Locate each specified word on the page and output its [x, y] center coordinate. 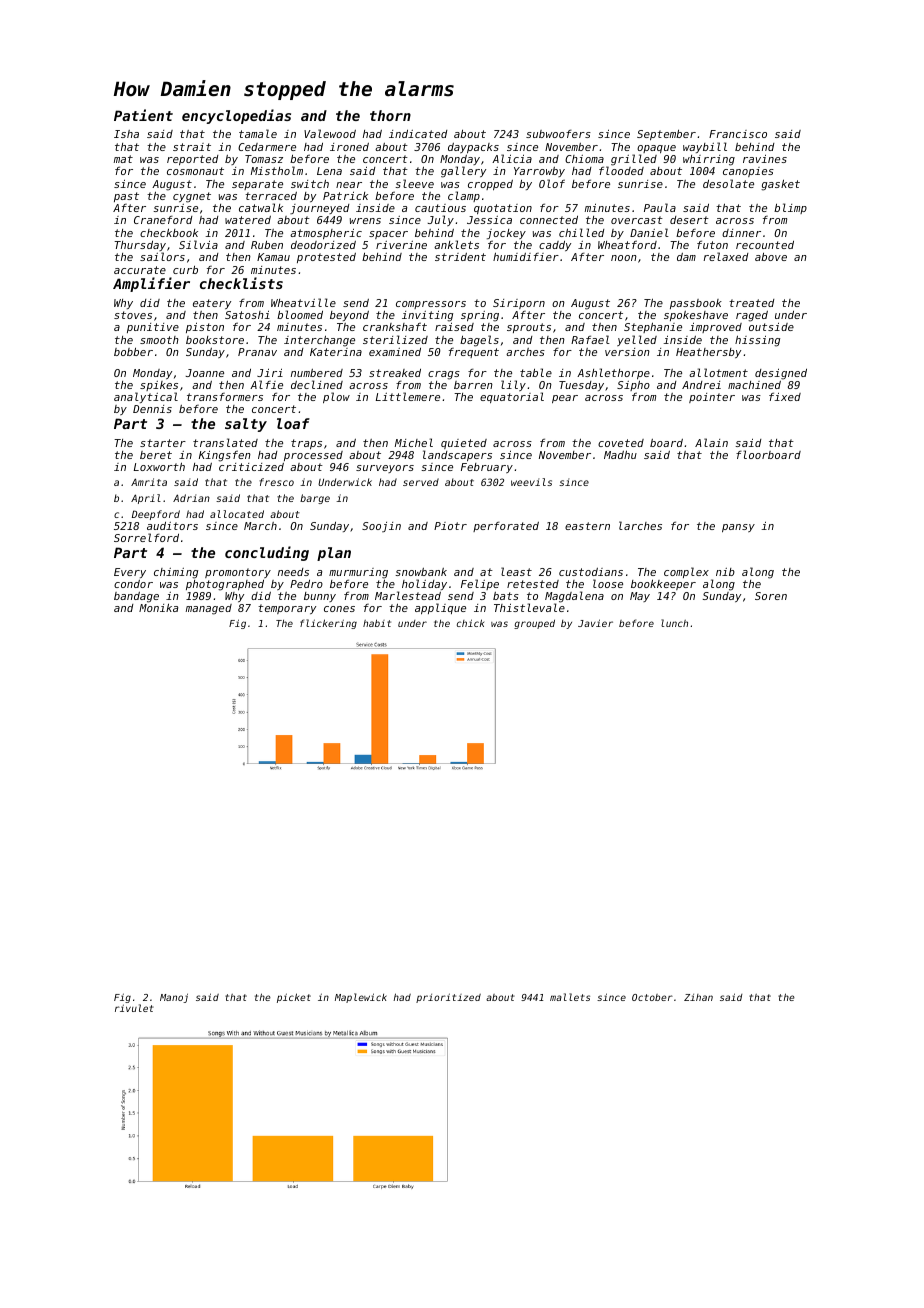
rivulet [134, 1008]
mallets [570, 997]
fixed [785, 396]
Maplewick [361, 998]
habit [377, 623]
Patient [143, 115]
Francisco [738, 134]
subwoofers [558, 133]
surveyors [385, 469]
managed [209, 609]
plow [336, 397]
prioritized [448, 998]
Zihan [698, 997]
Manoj [174, 998]
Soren [771, 596]
